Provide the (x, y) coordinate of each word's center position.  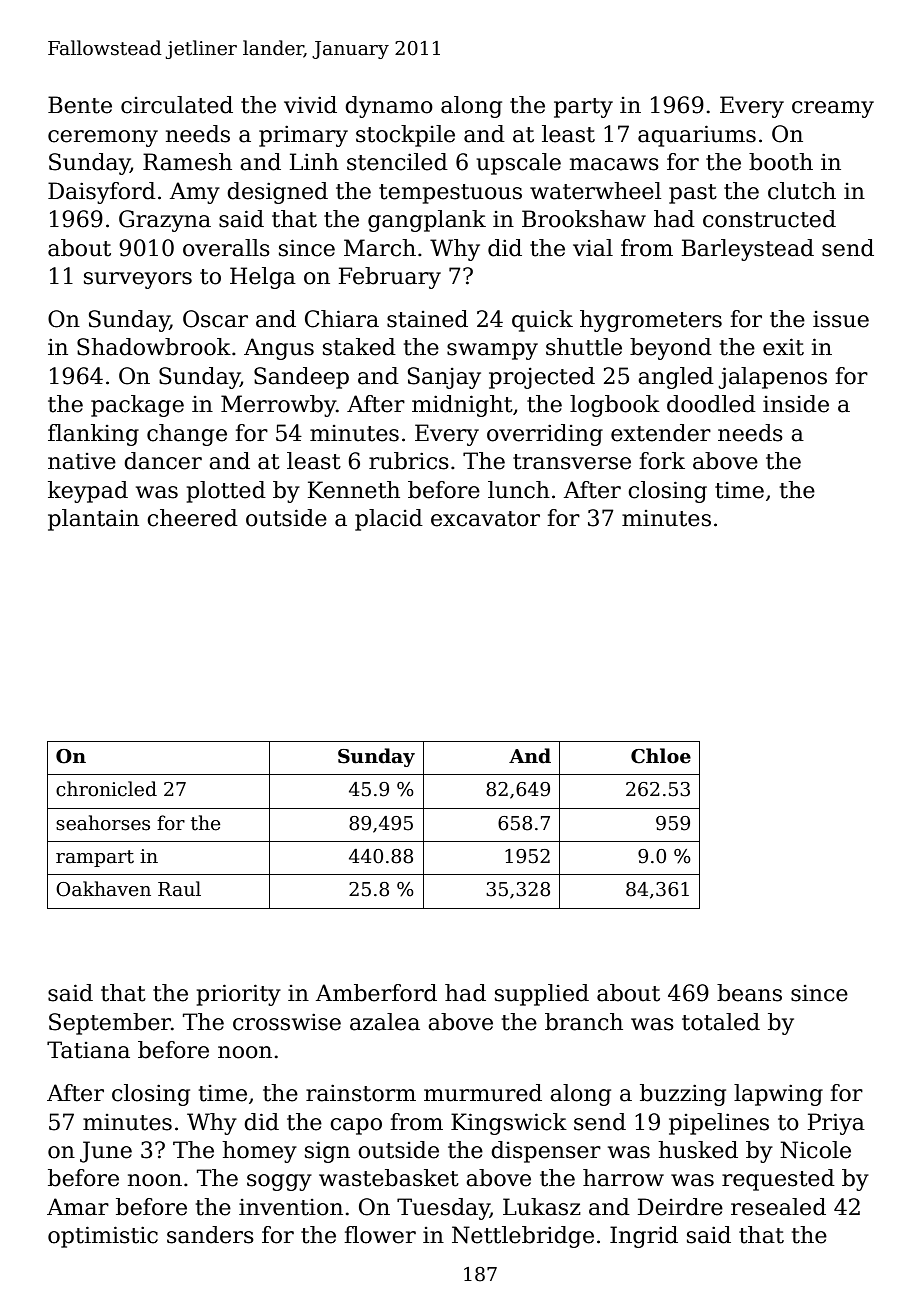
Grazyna (165, 221)
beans (749, 993)
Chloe (661, 756)
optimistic (103, 1237)
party (583, 108)
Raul (179, 889)
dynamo (389, 107)
